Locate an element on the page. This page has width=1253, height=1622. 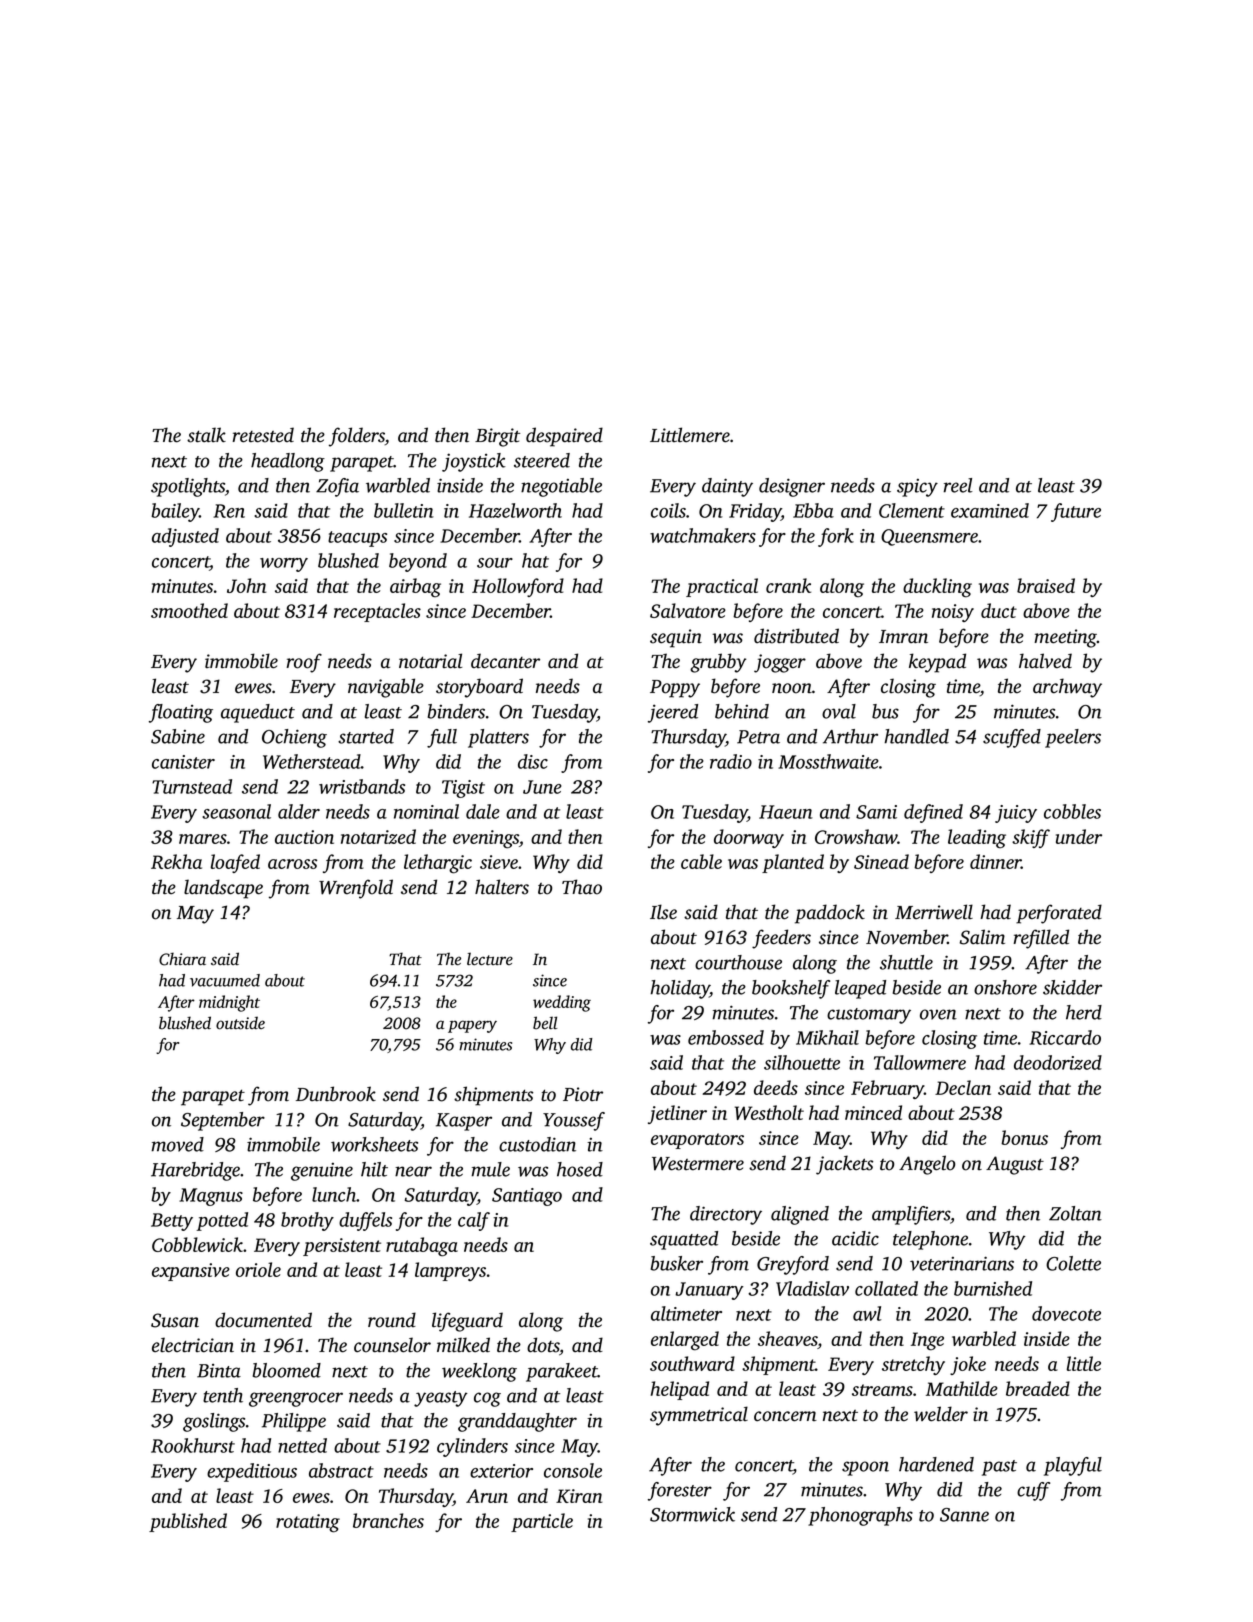
floating is located at coordinates (181, 713).
